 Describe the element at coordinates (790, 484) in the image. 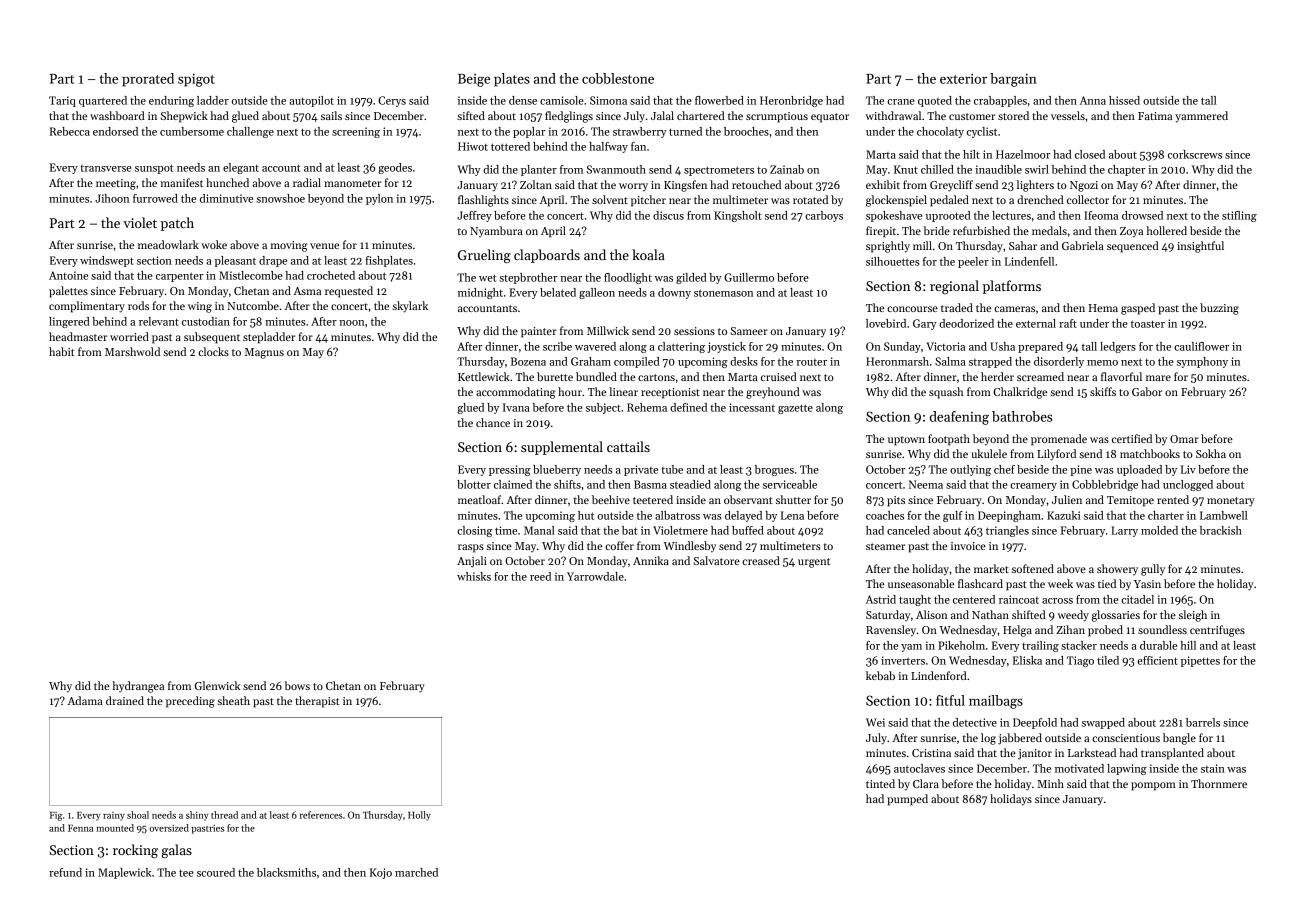

I see `serviceable` at that location.
